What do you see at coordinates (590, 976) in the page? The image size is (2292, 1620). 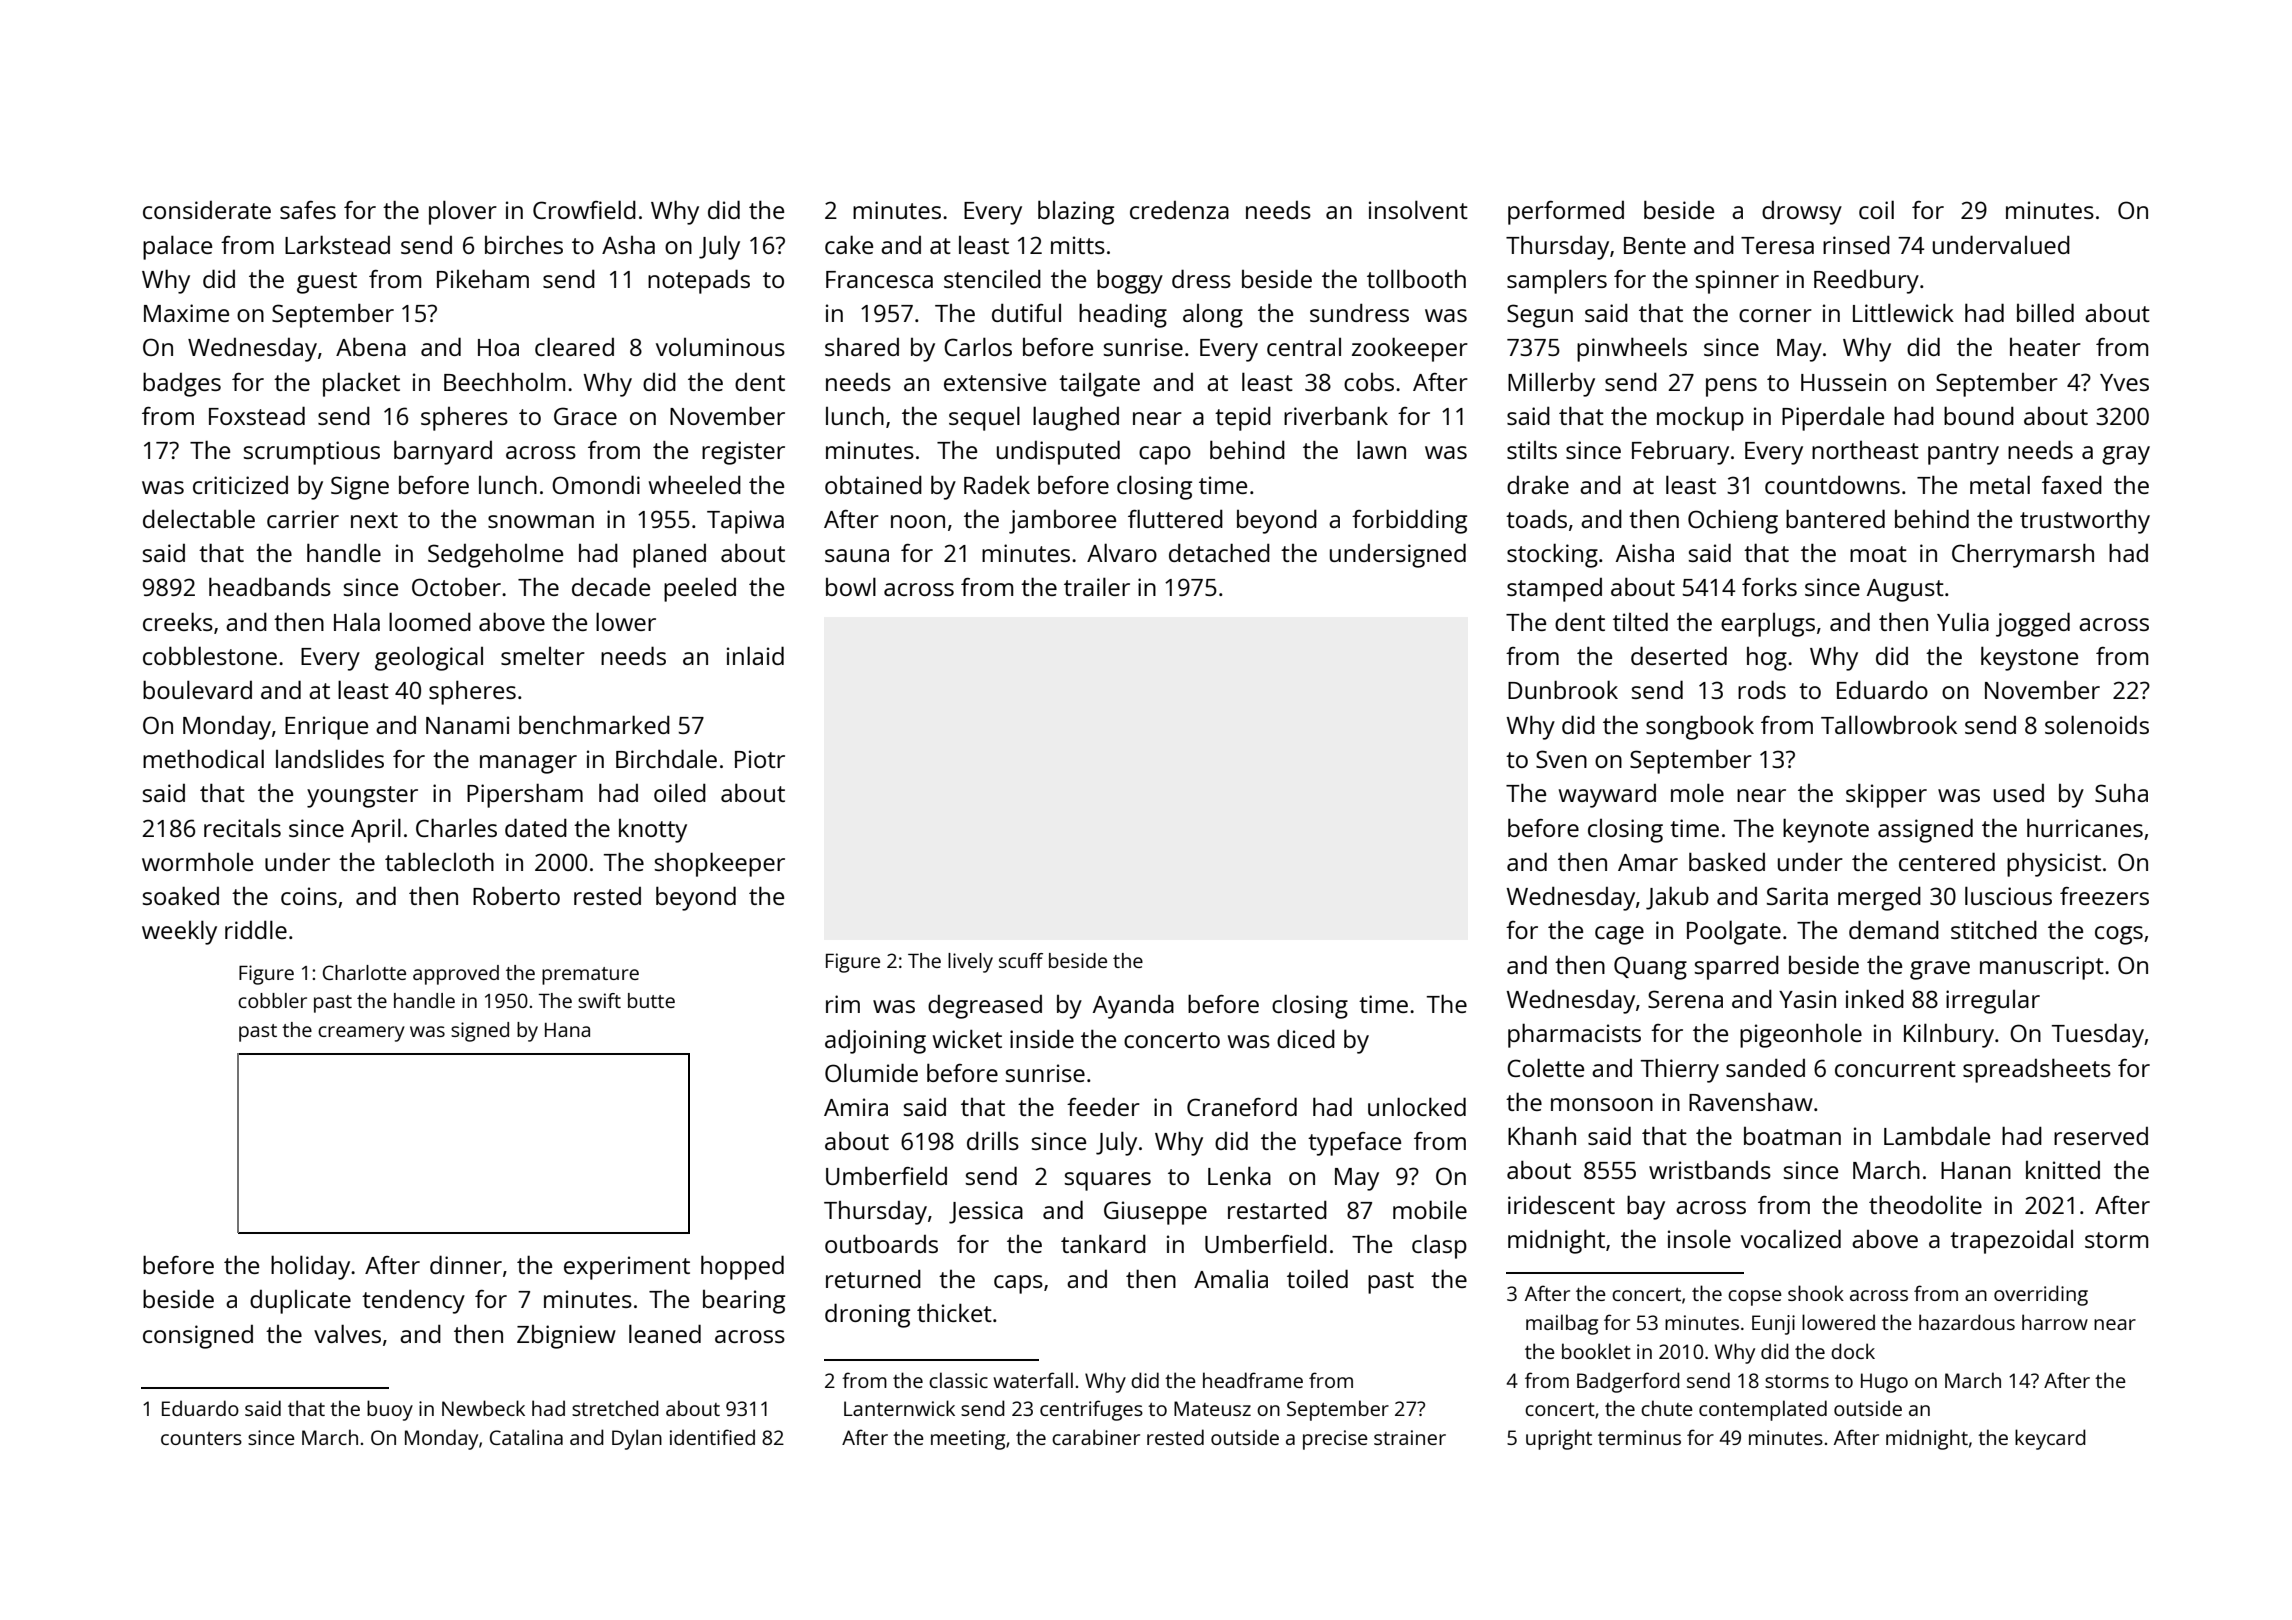 I see `premature` at bounding box center [590, 976].
